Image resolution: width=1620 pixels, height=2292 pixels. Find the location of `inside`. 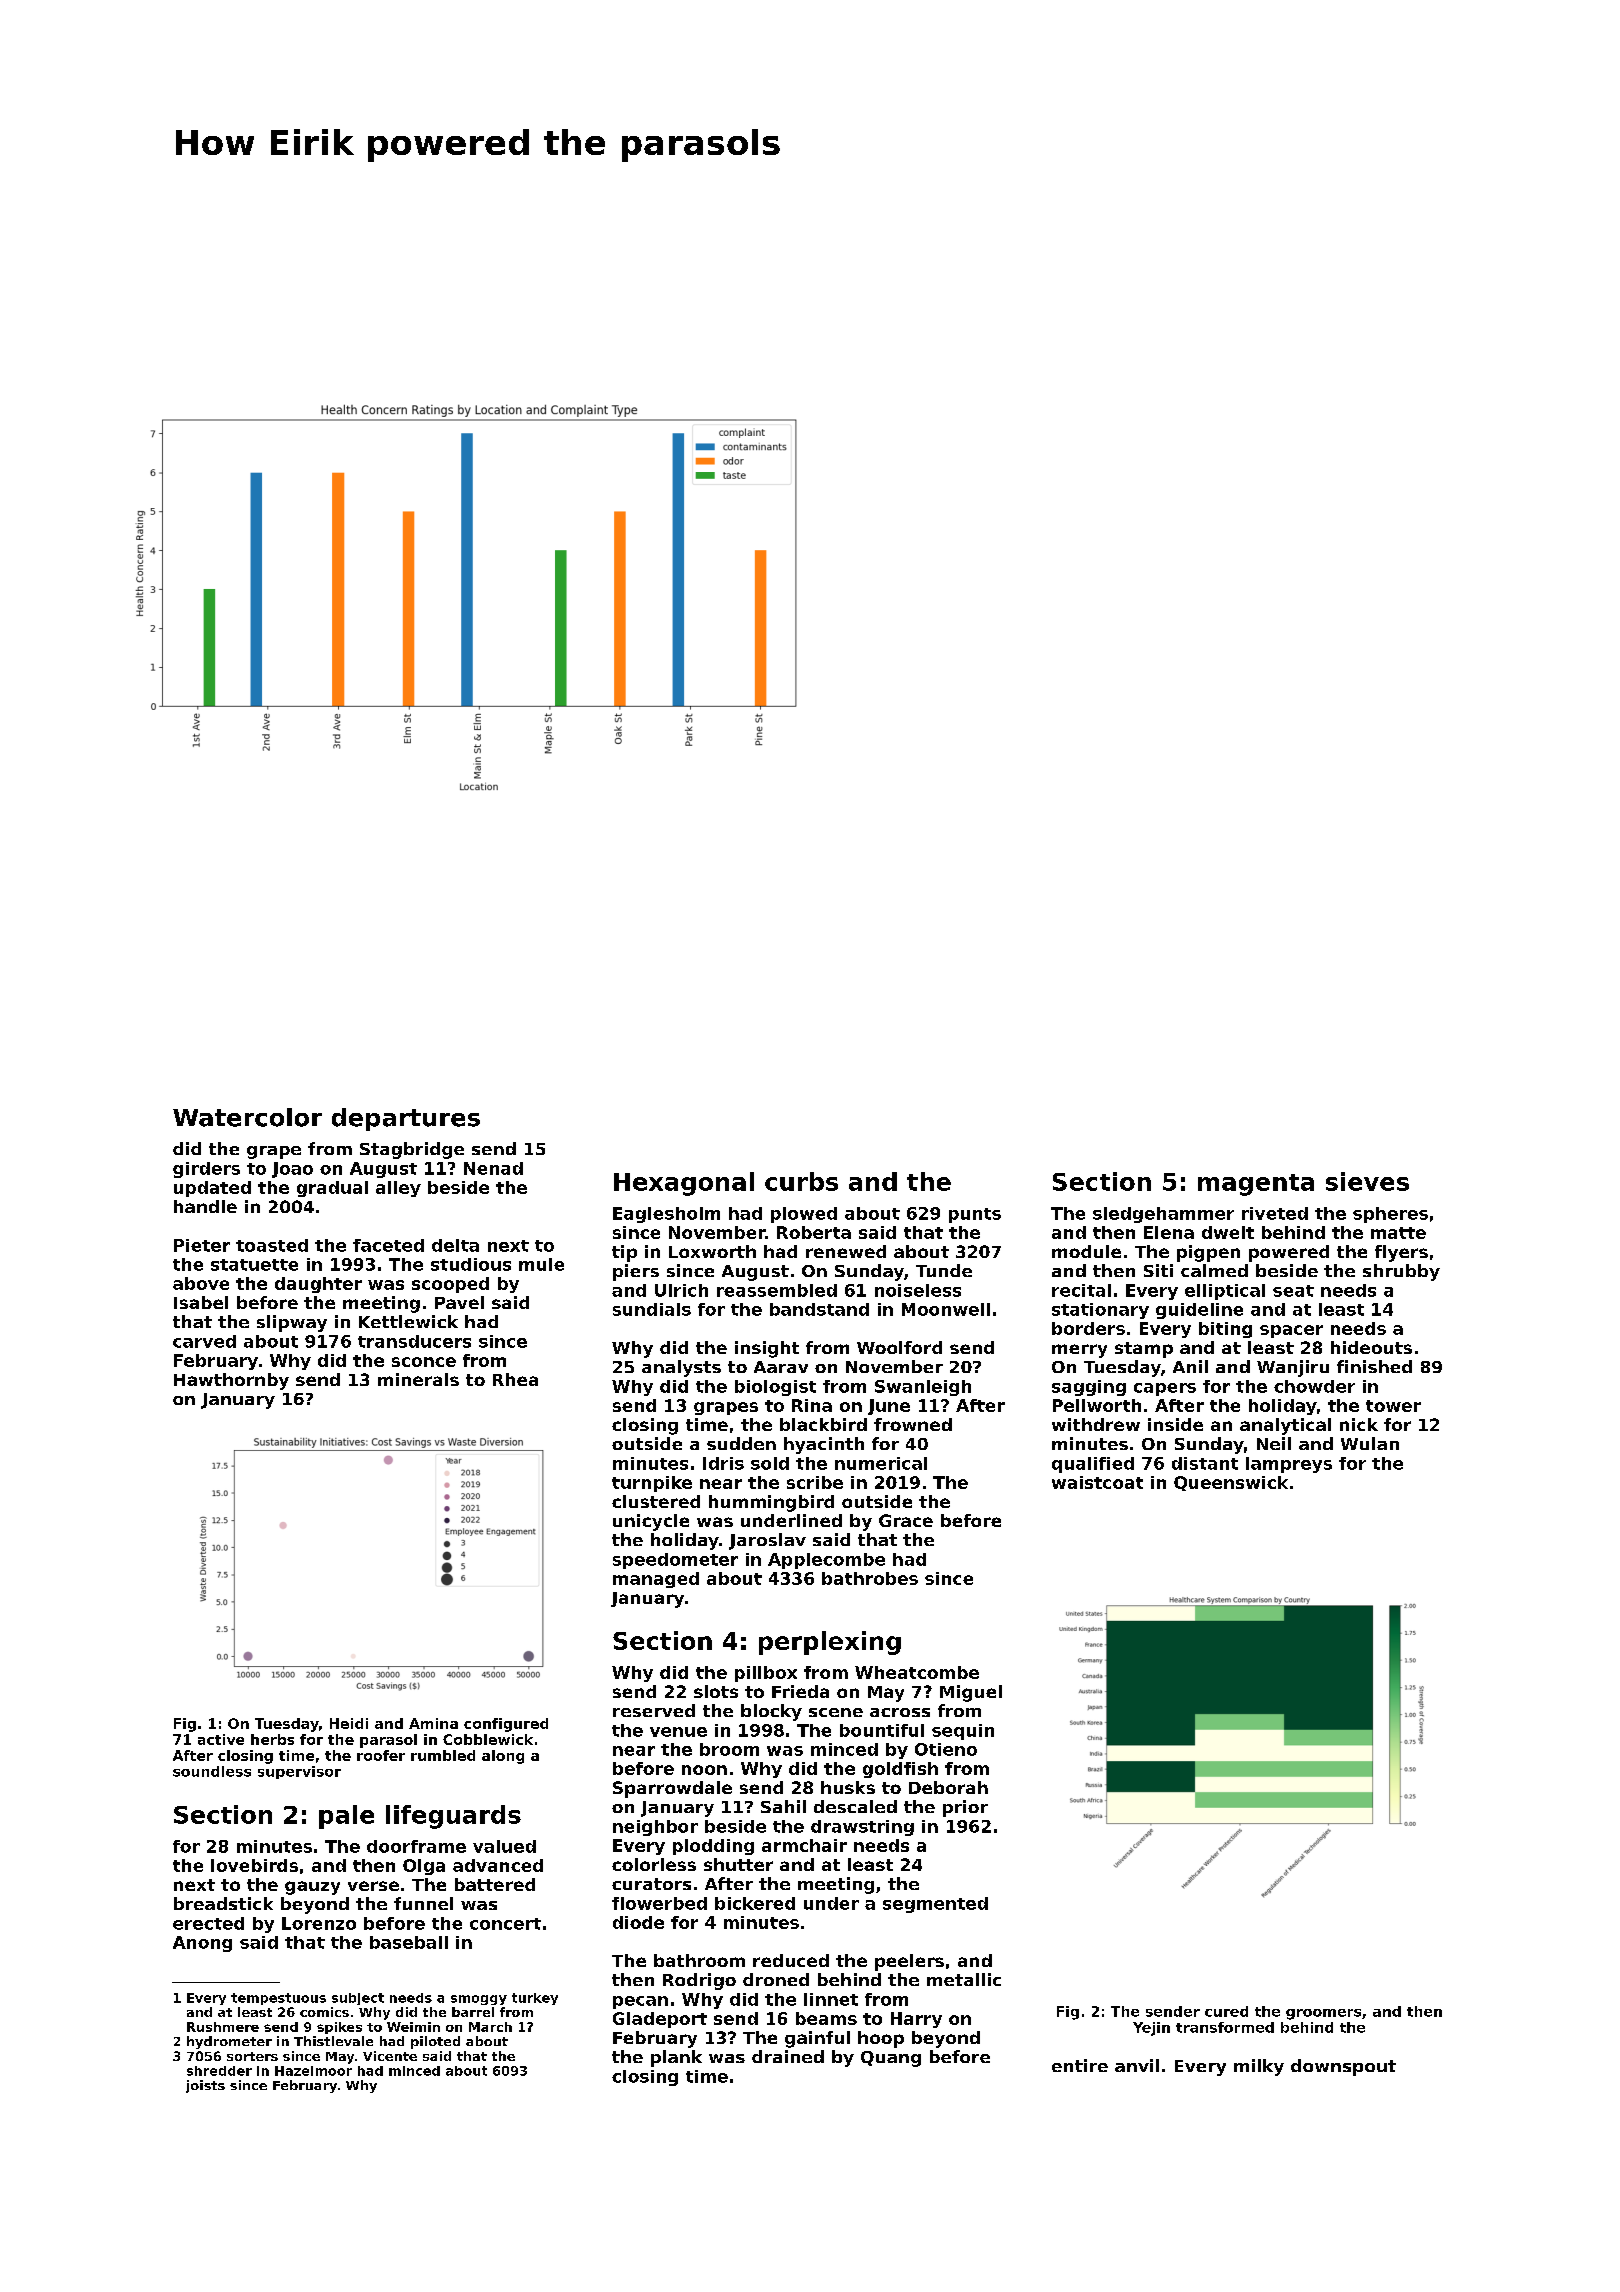

inside is located at coordinates (1175, 1424).
